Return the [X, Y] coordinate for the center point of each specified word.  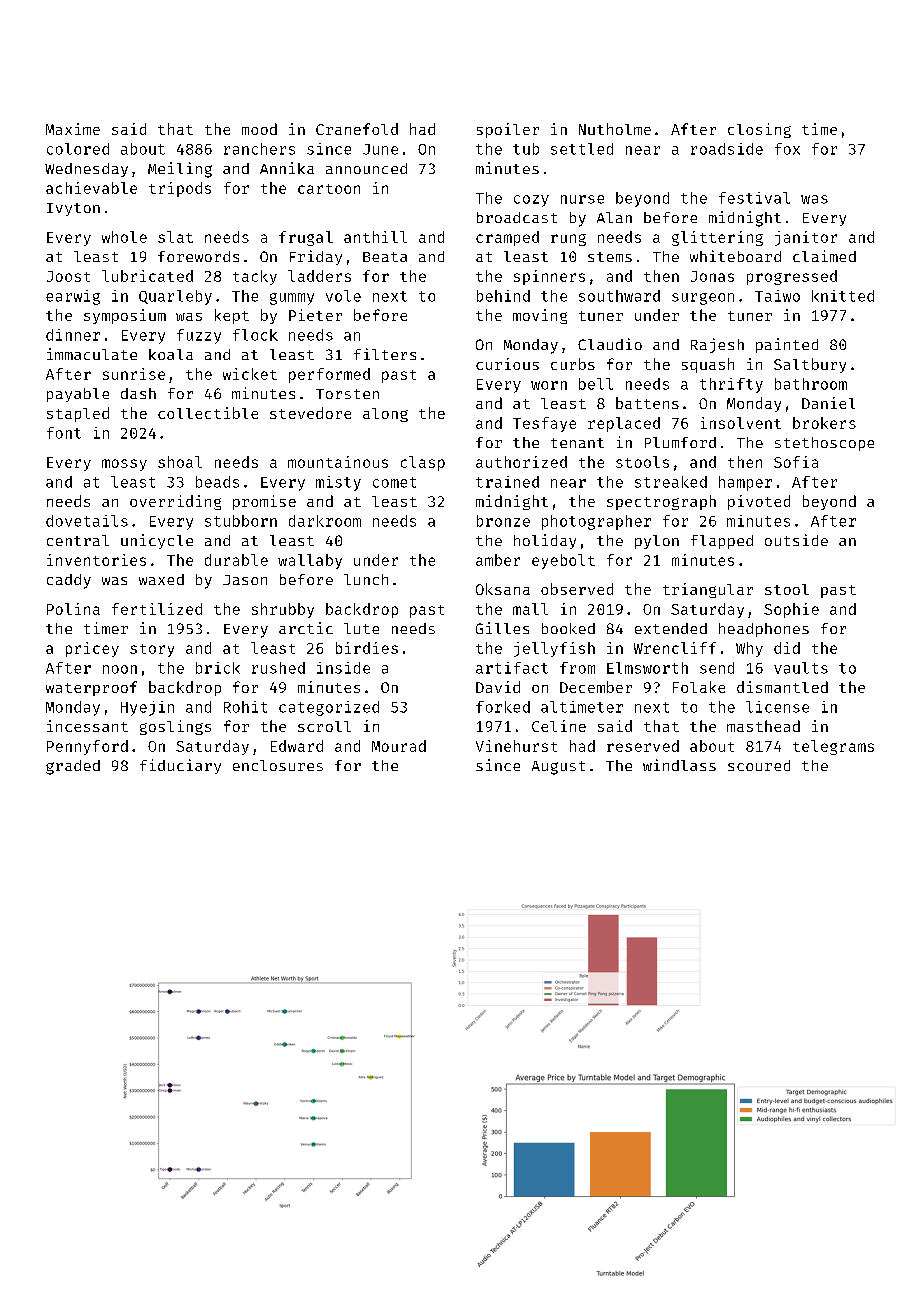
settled [582, 149]
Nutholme [615, 129]
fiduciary [180, 766]
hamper [745, 483]
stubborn [241, 521]
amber [498, 560]
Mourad [399, 746]
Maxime [73, 129]
